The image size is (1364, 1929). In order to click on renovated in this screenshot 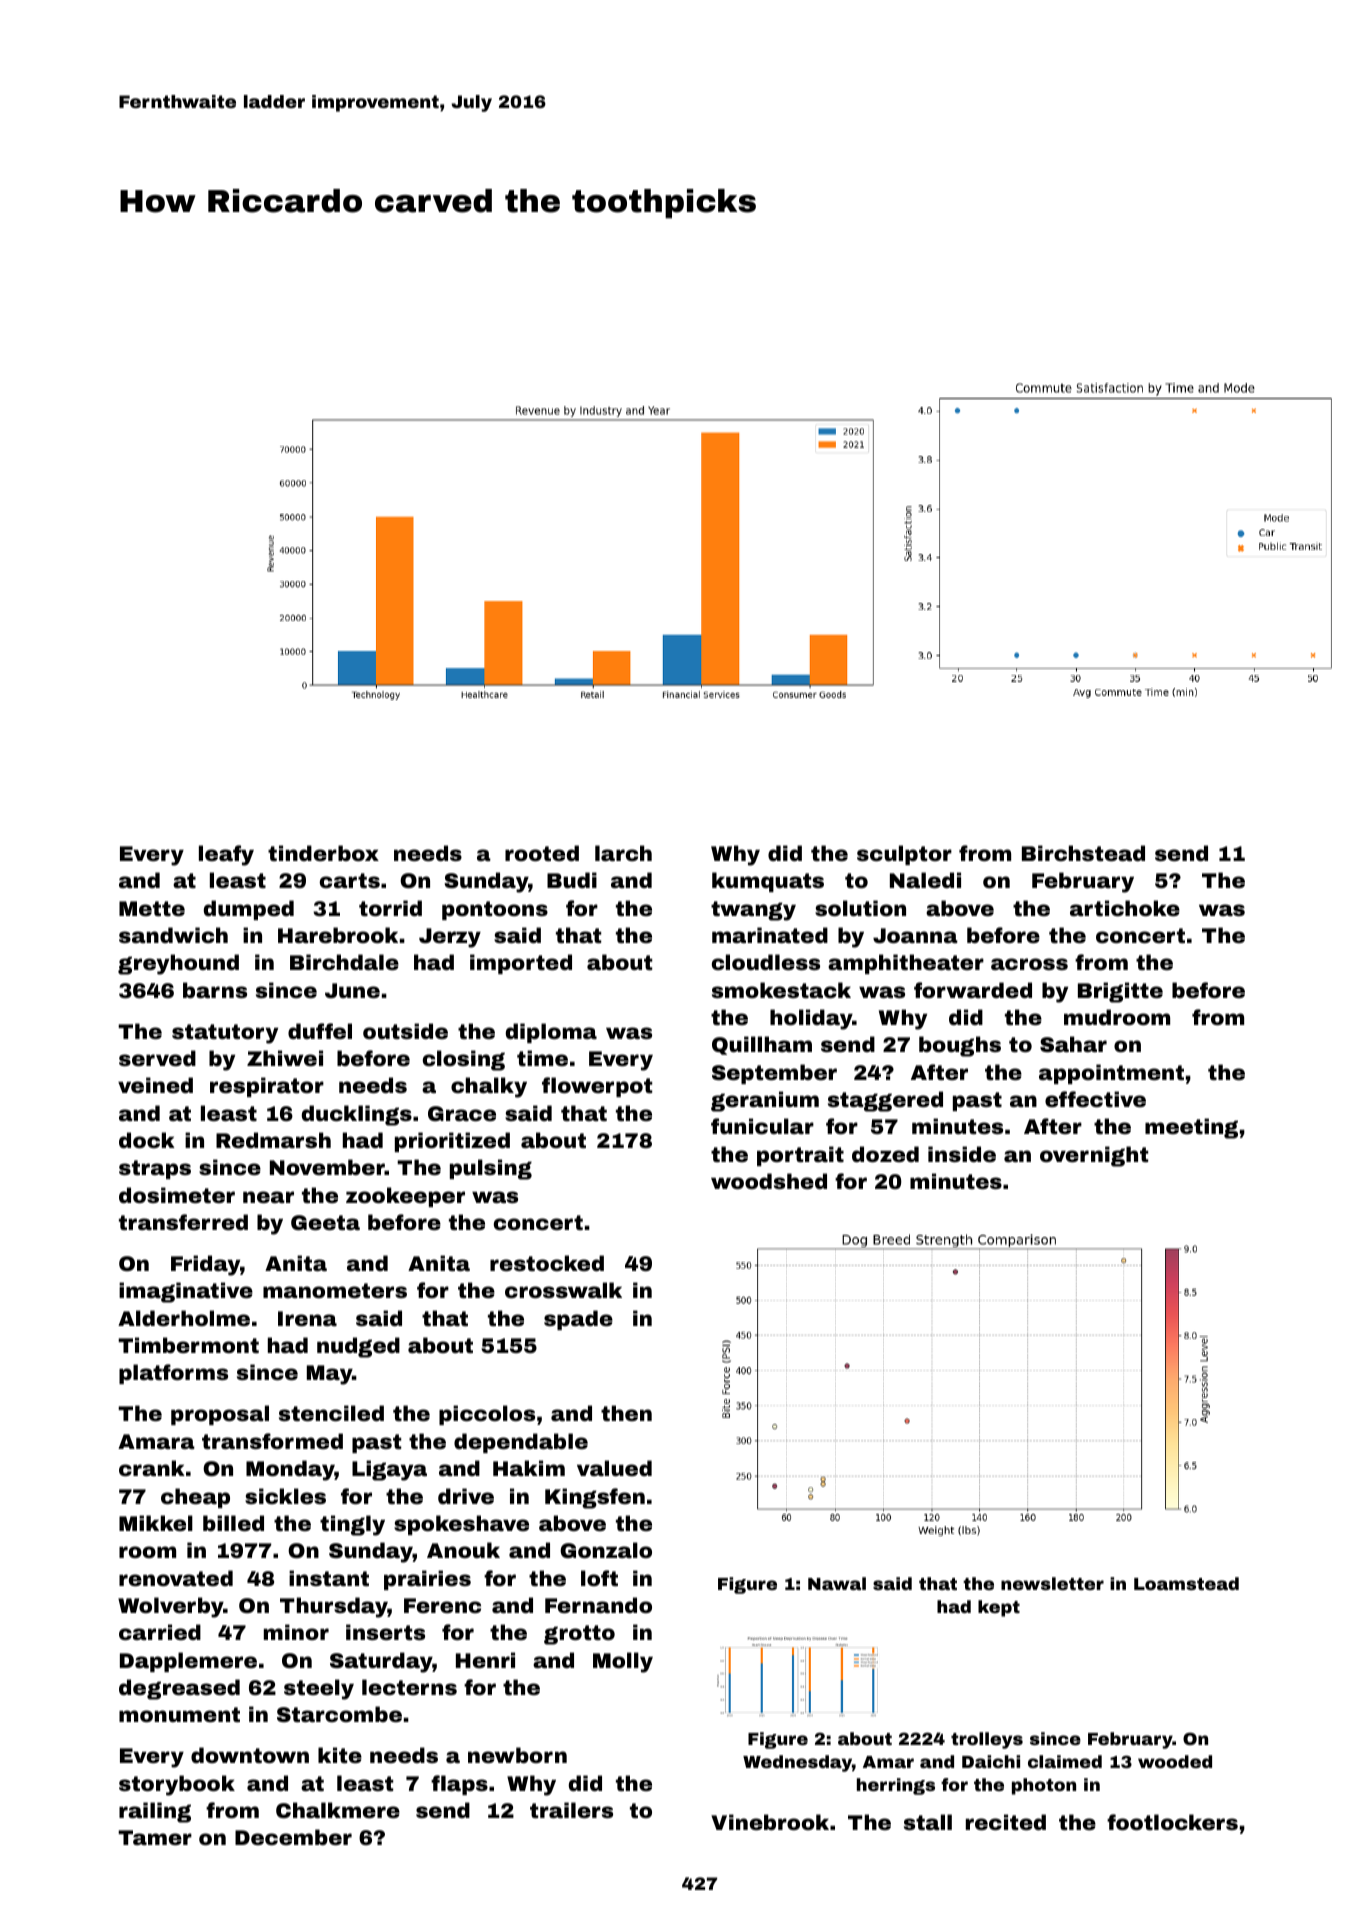, I will do `click(176, 1578)`.
